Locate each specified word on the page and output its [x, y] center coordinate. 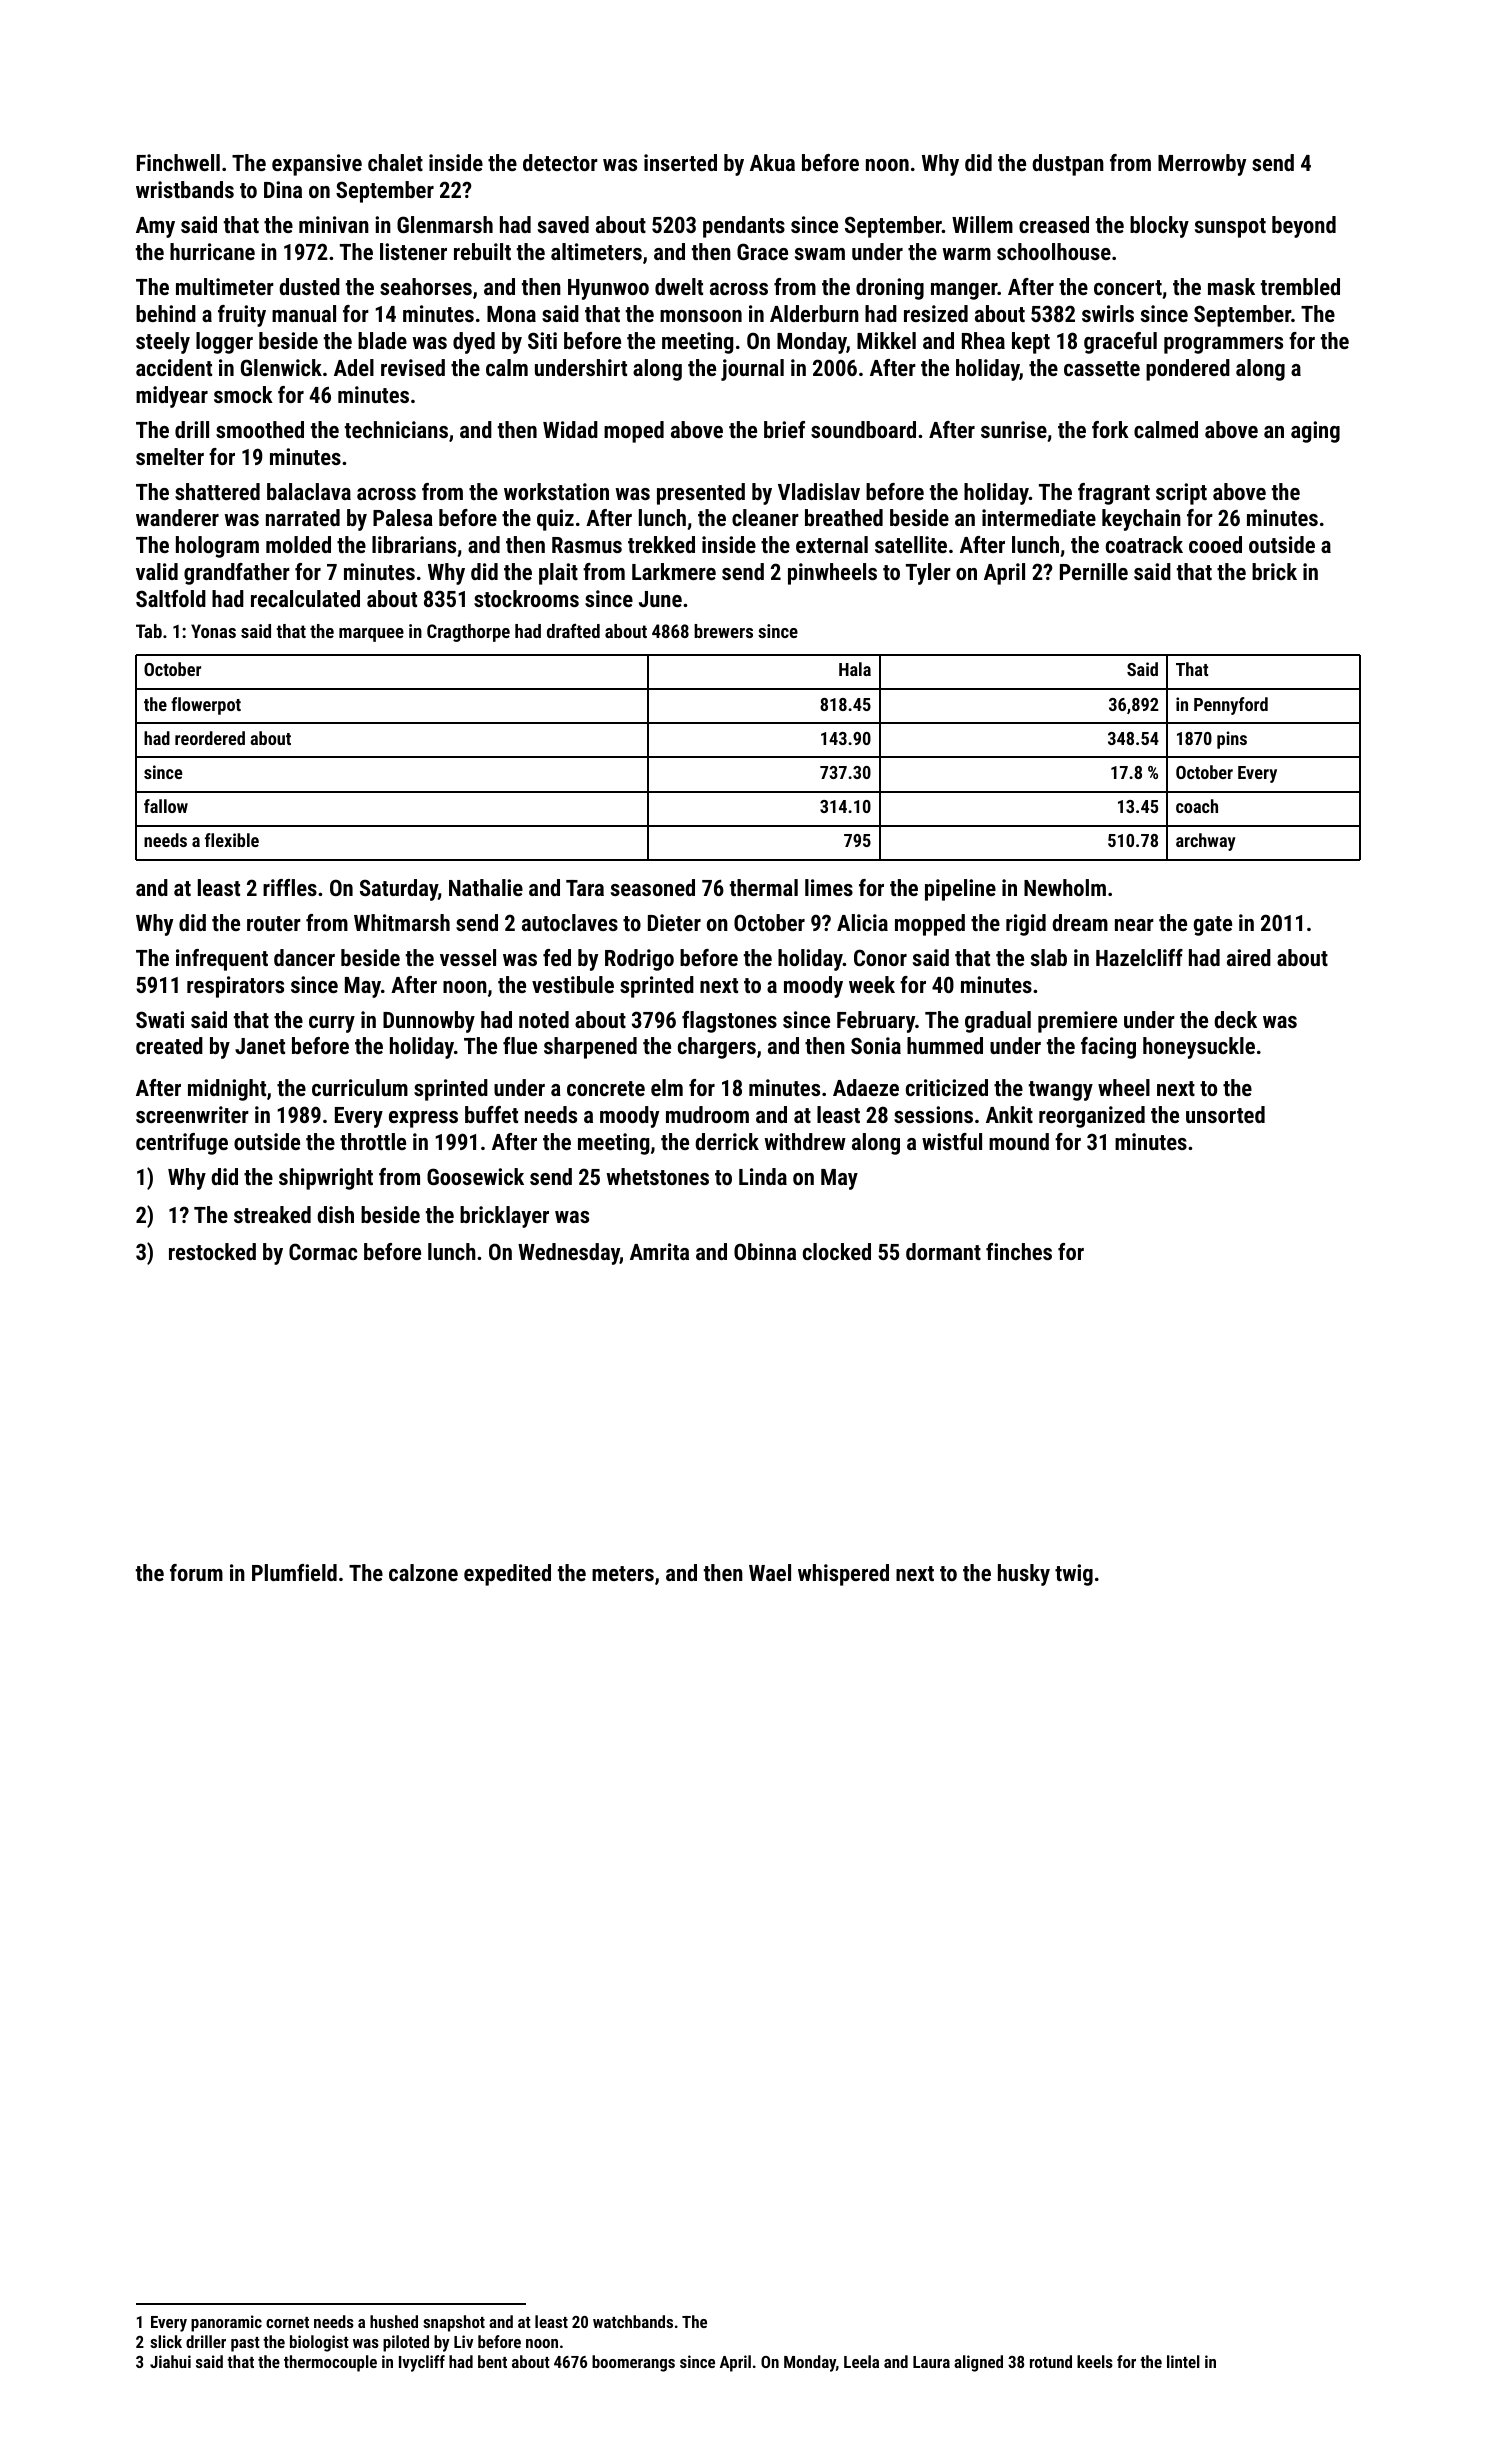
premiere [1077, 1022]
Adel [354, 367]
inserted [680, 162]
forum [196, 1572]
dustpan [1068, 165]
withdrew [805, 1141]
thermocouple [330, 2363]
